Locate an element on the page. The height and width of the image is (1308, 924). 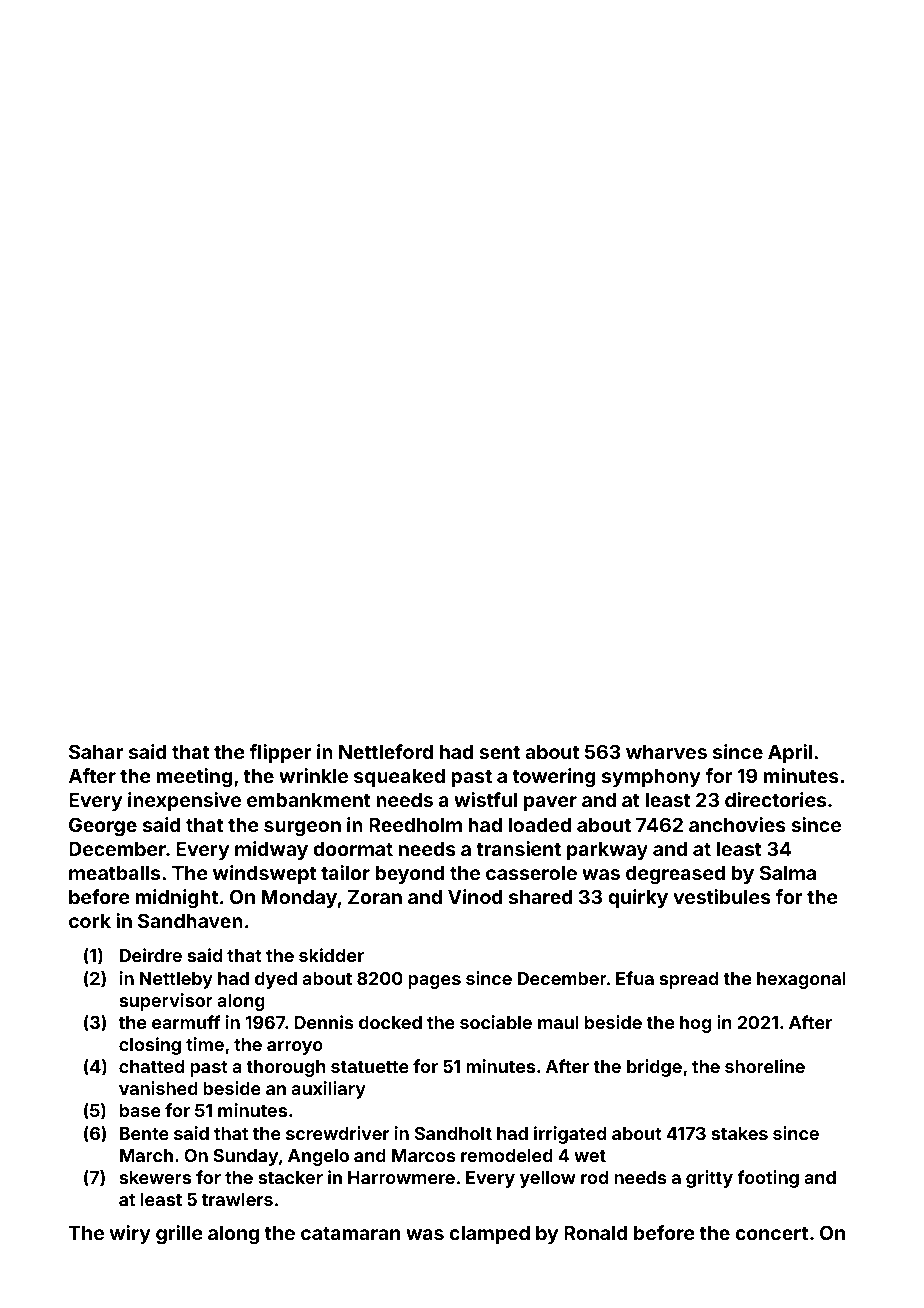
skewers is located at coordinates (155, 1177).
